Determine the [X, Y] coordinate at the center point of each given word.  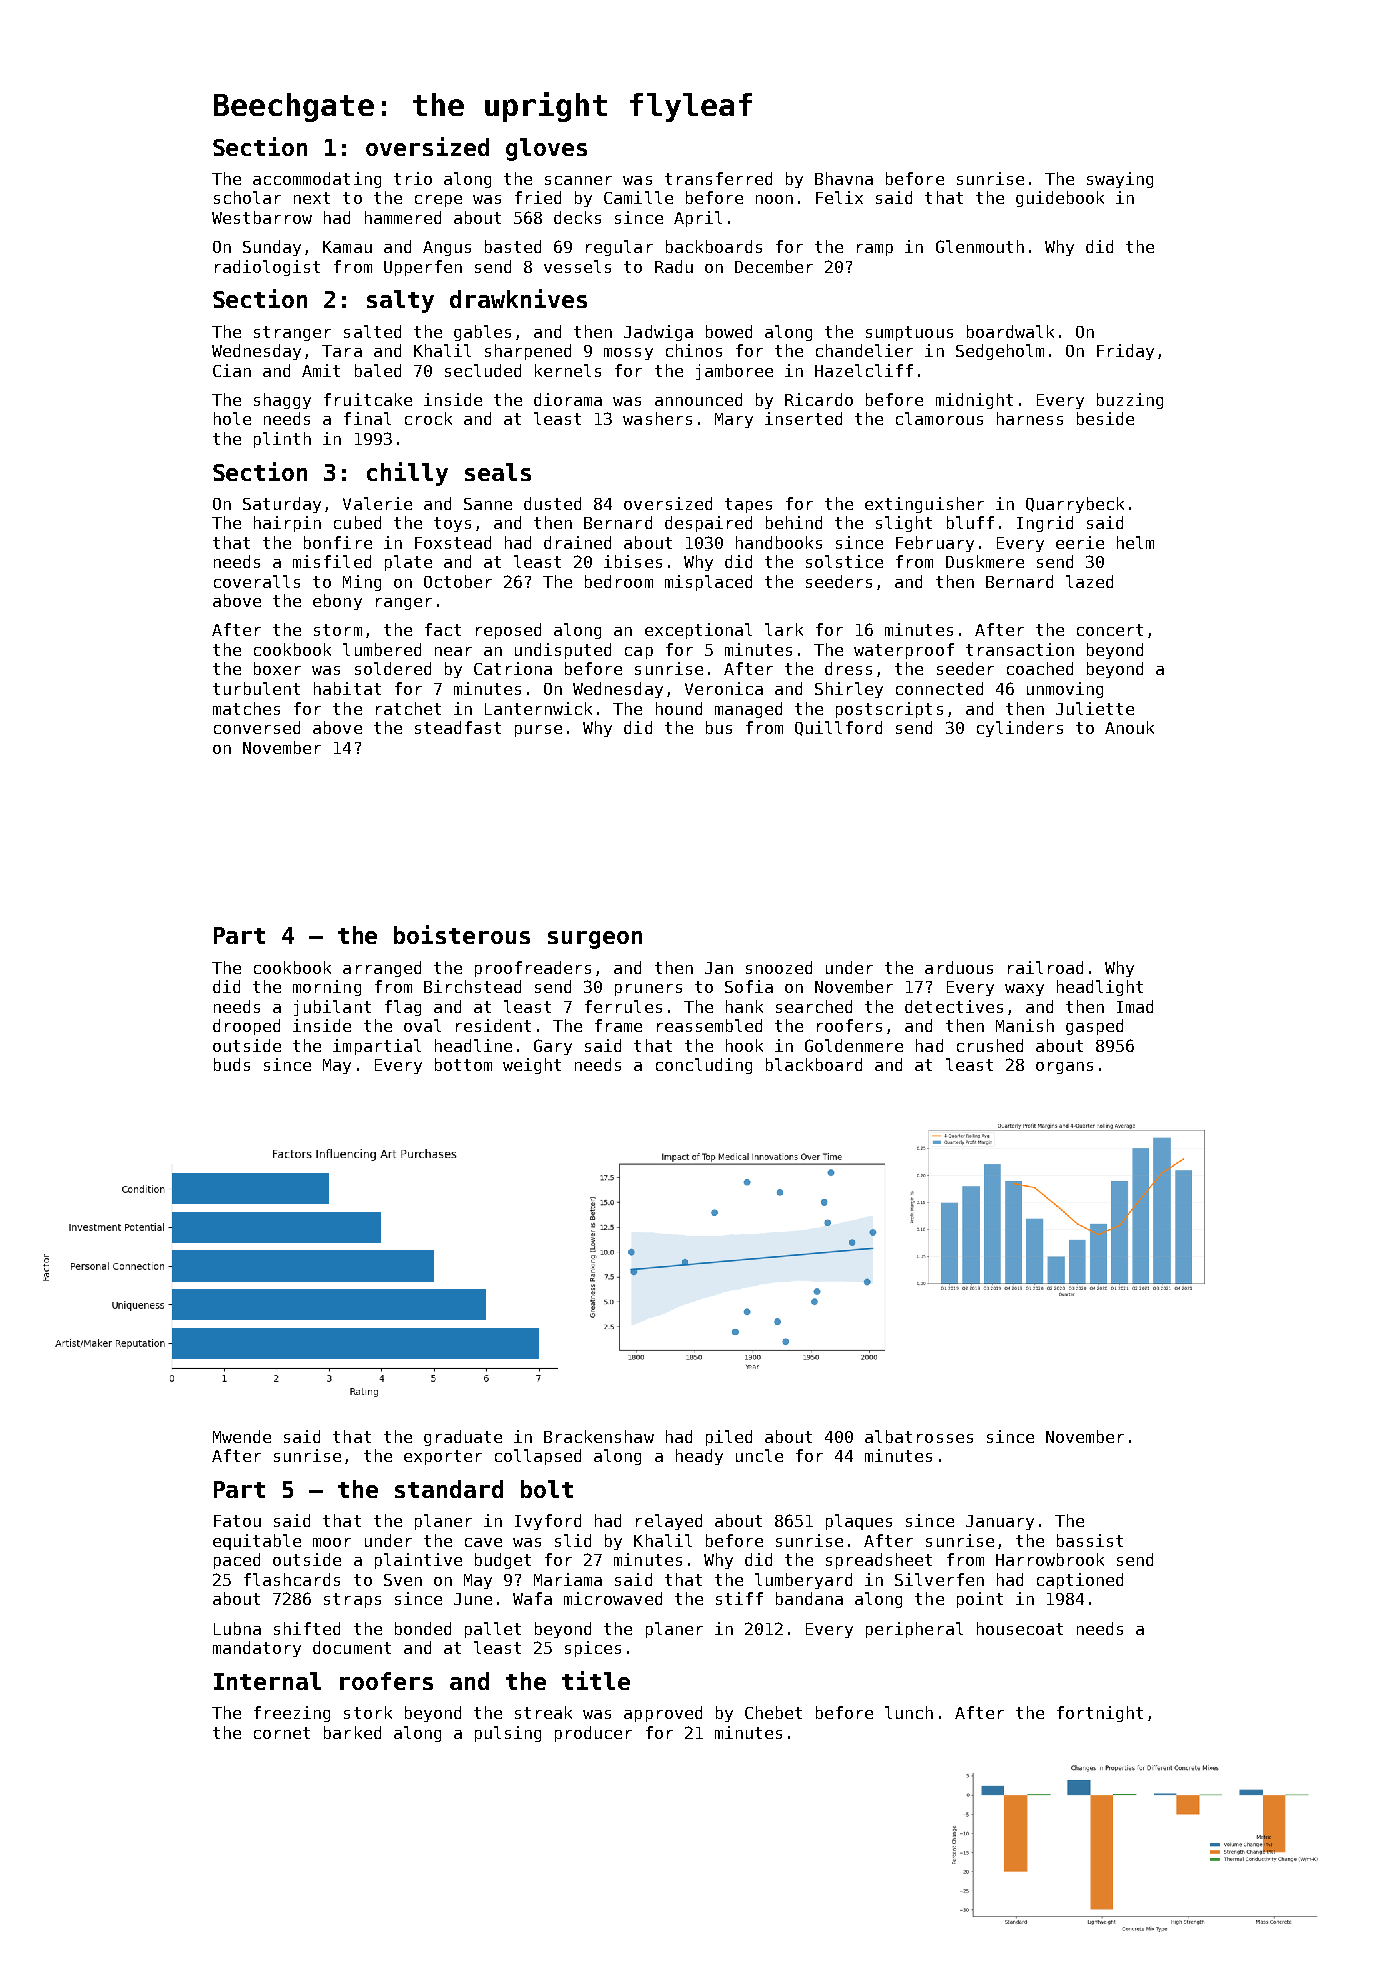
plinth [282, 440]
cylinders [1020, 729]
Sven [403, 1580]
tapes [748, 505]
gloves [546, 149]
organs [1064, 1068]
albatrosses [919, 1436]
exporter [443, 1457]
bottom [463, 1064]
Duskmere [985, 561]
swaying [1120, 180]
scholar [247, 197]
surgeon [595, 940]
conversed [257, 727]
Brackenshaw [599, 1436]
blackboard [814, 1064]
